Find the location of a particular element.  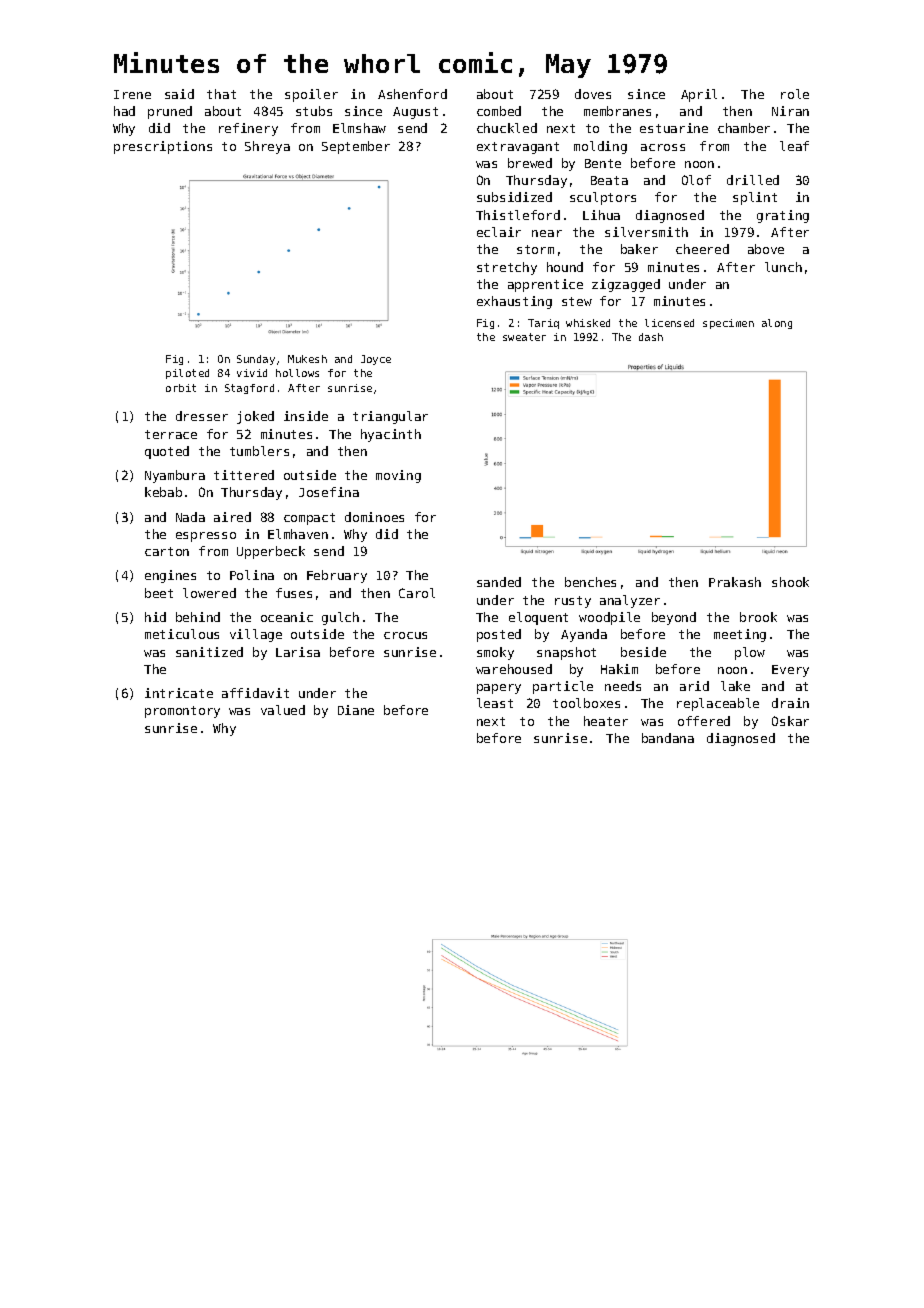

Carol is located at coordinates (417, 593).
